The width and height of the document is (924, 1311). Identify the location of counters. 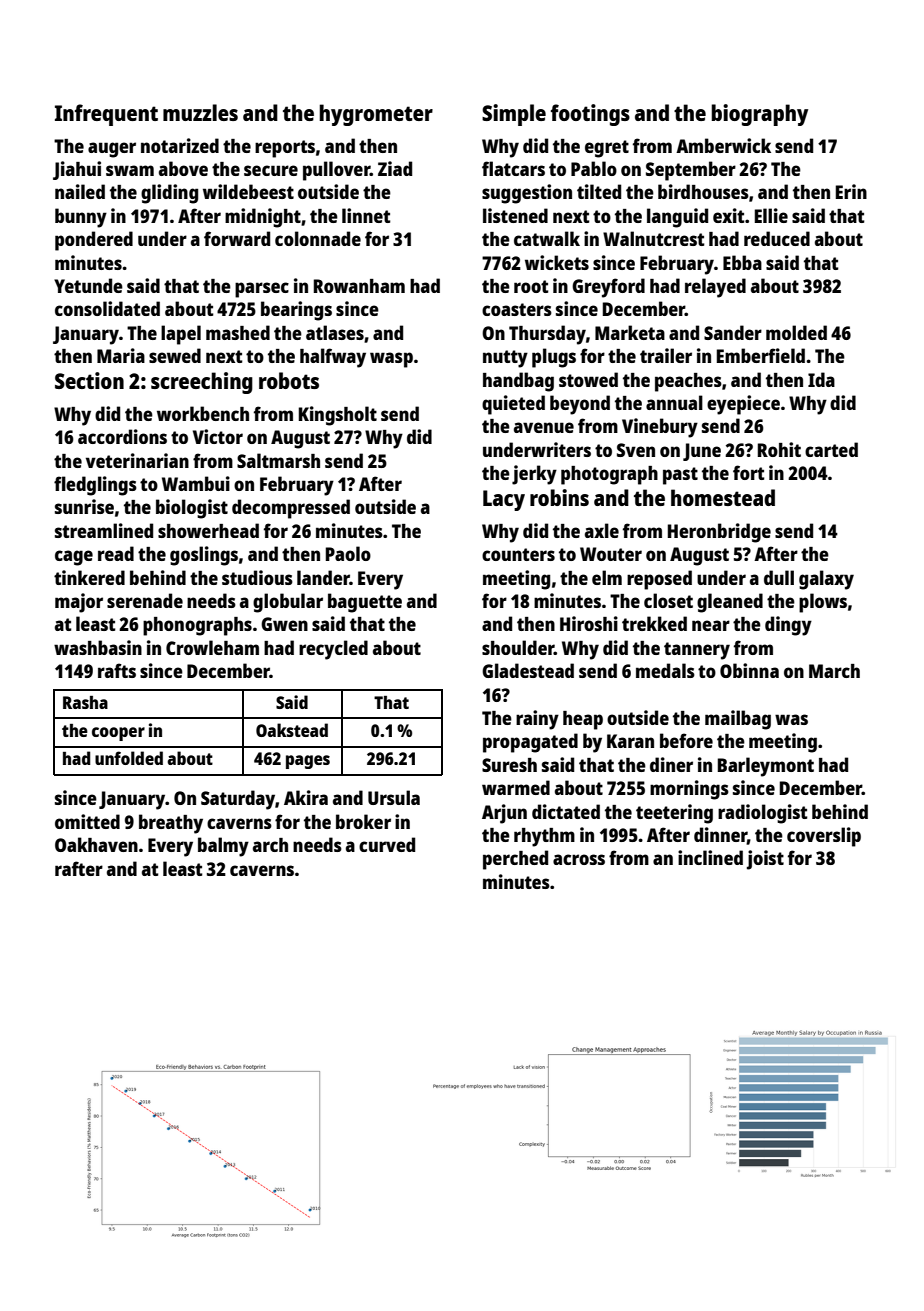
(518, 554).
